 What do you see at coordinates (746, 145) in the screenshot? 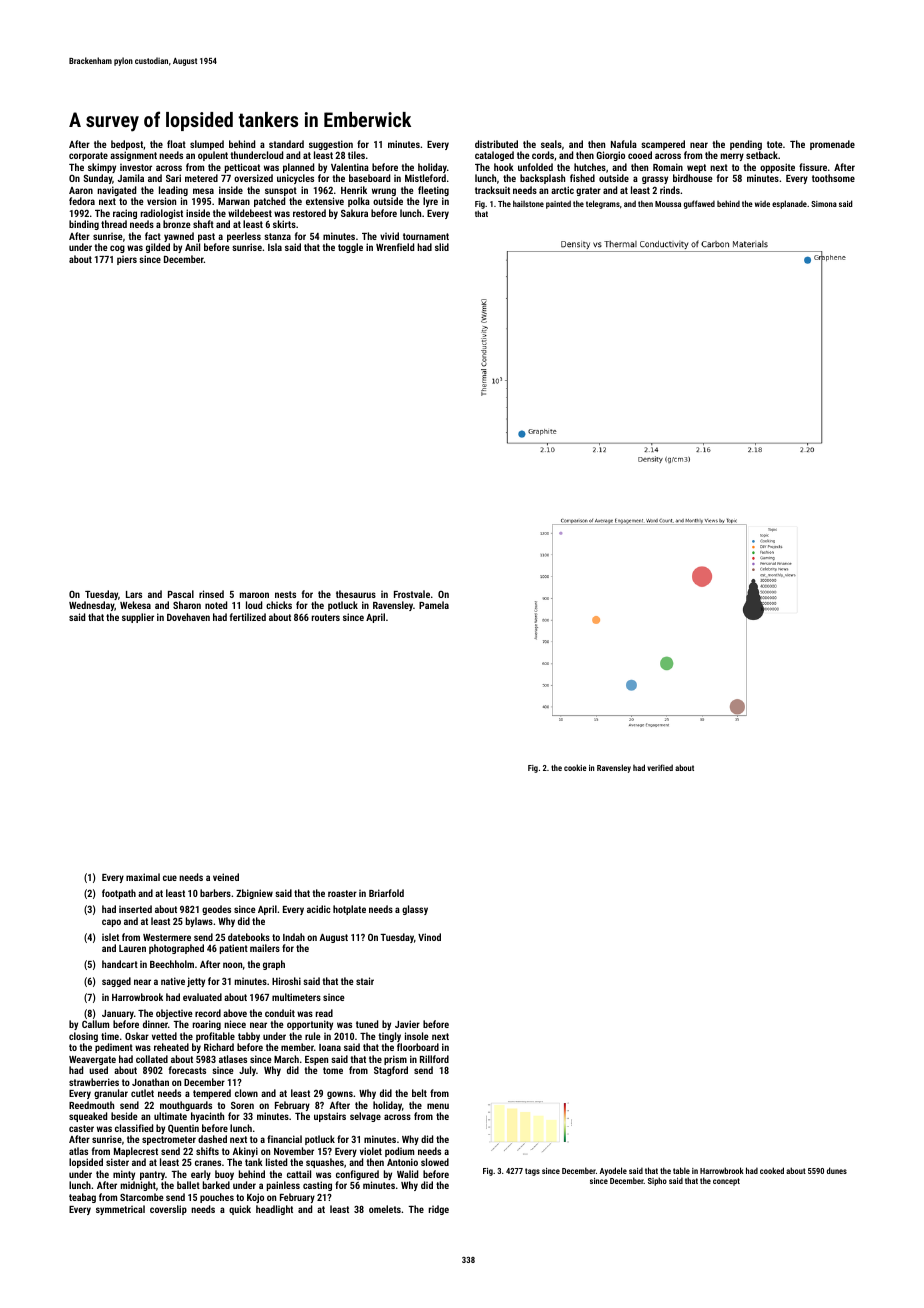
I see `pending` at bounding box center [746, 145].
